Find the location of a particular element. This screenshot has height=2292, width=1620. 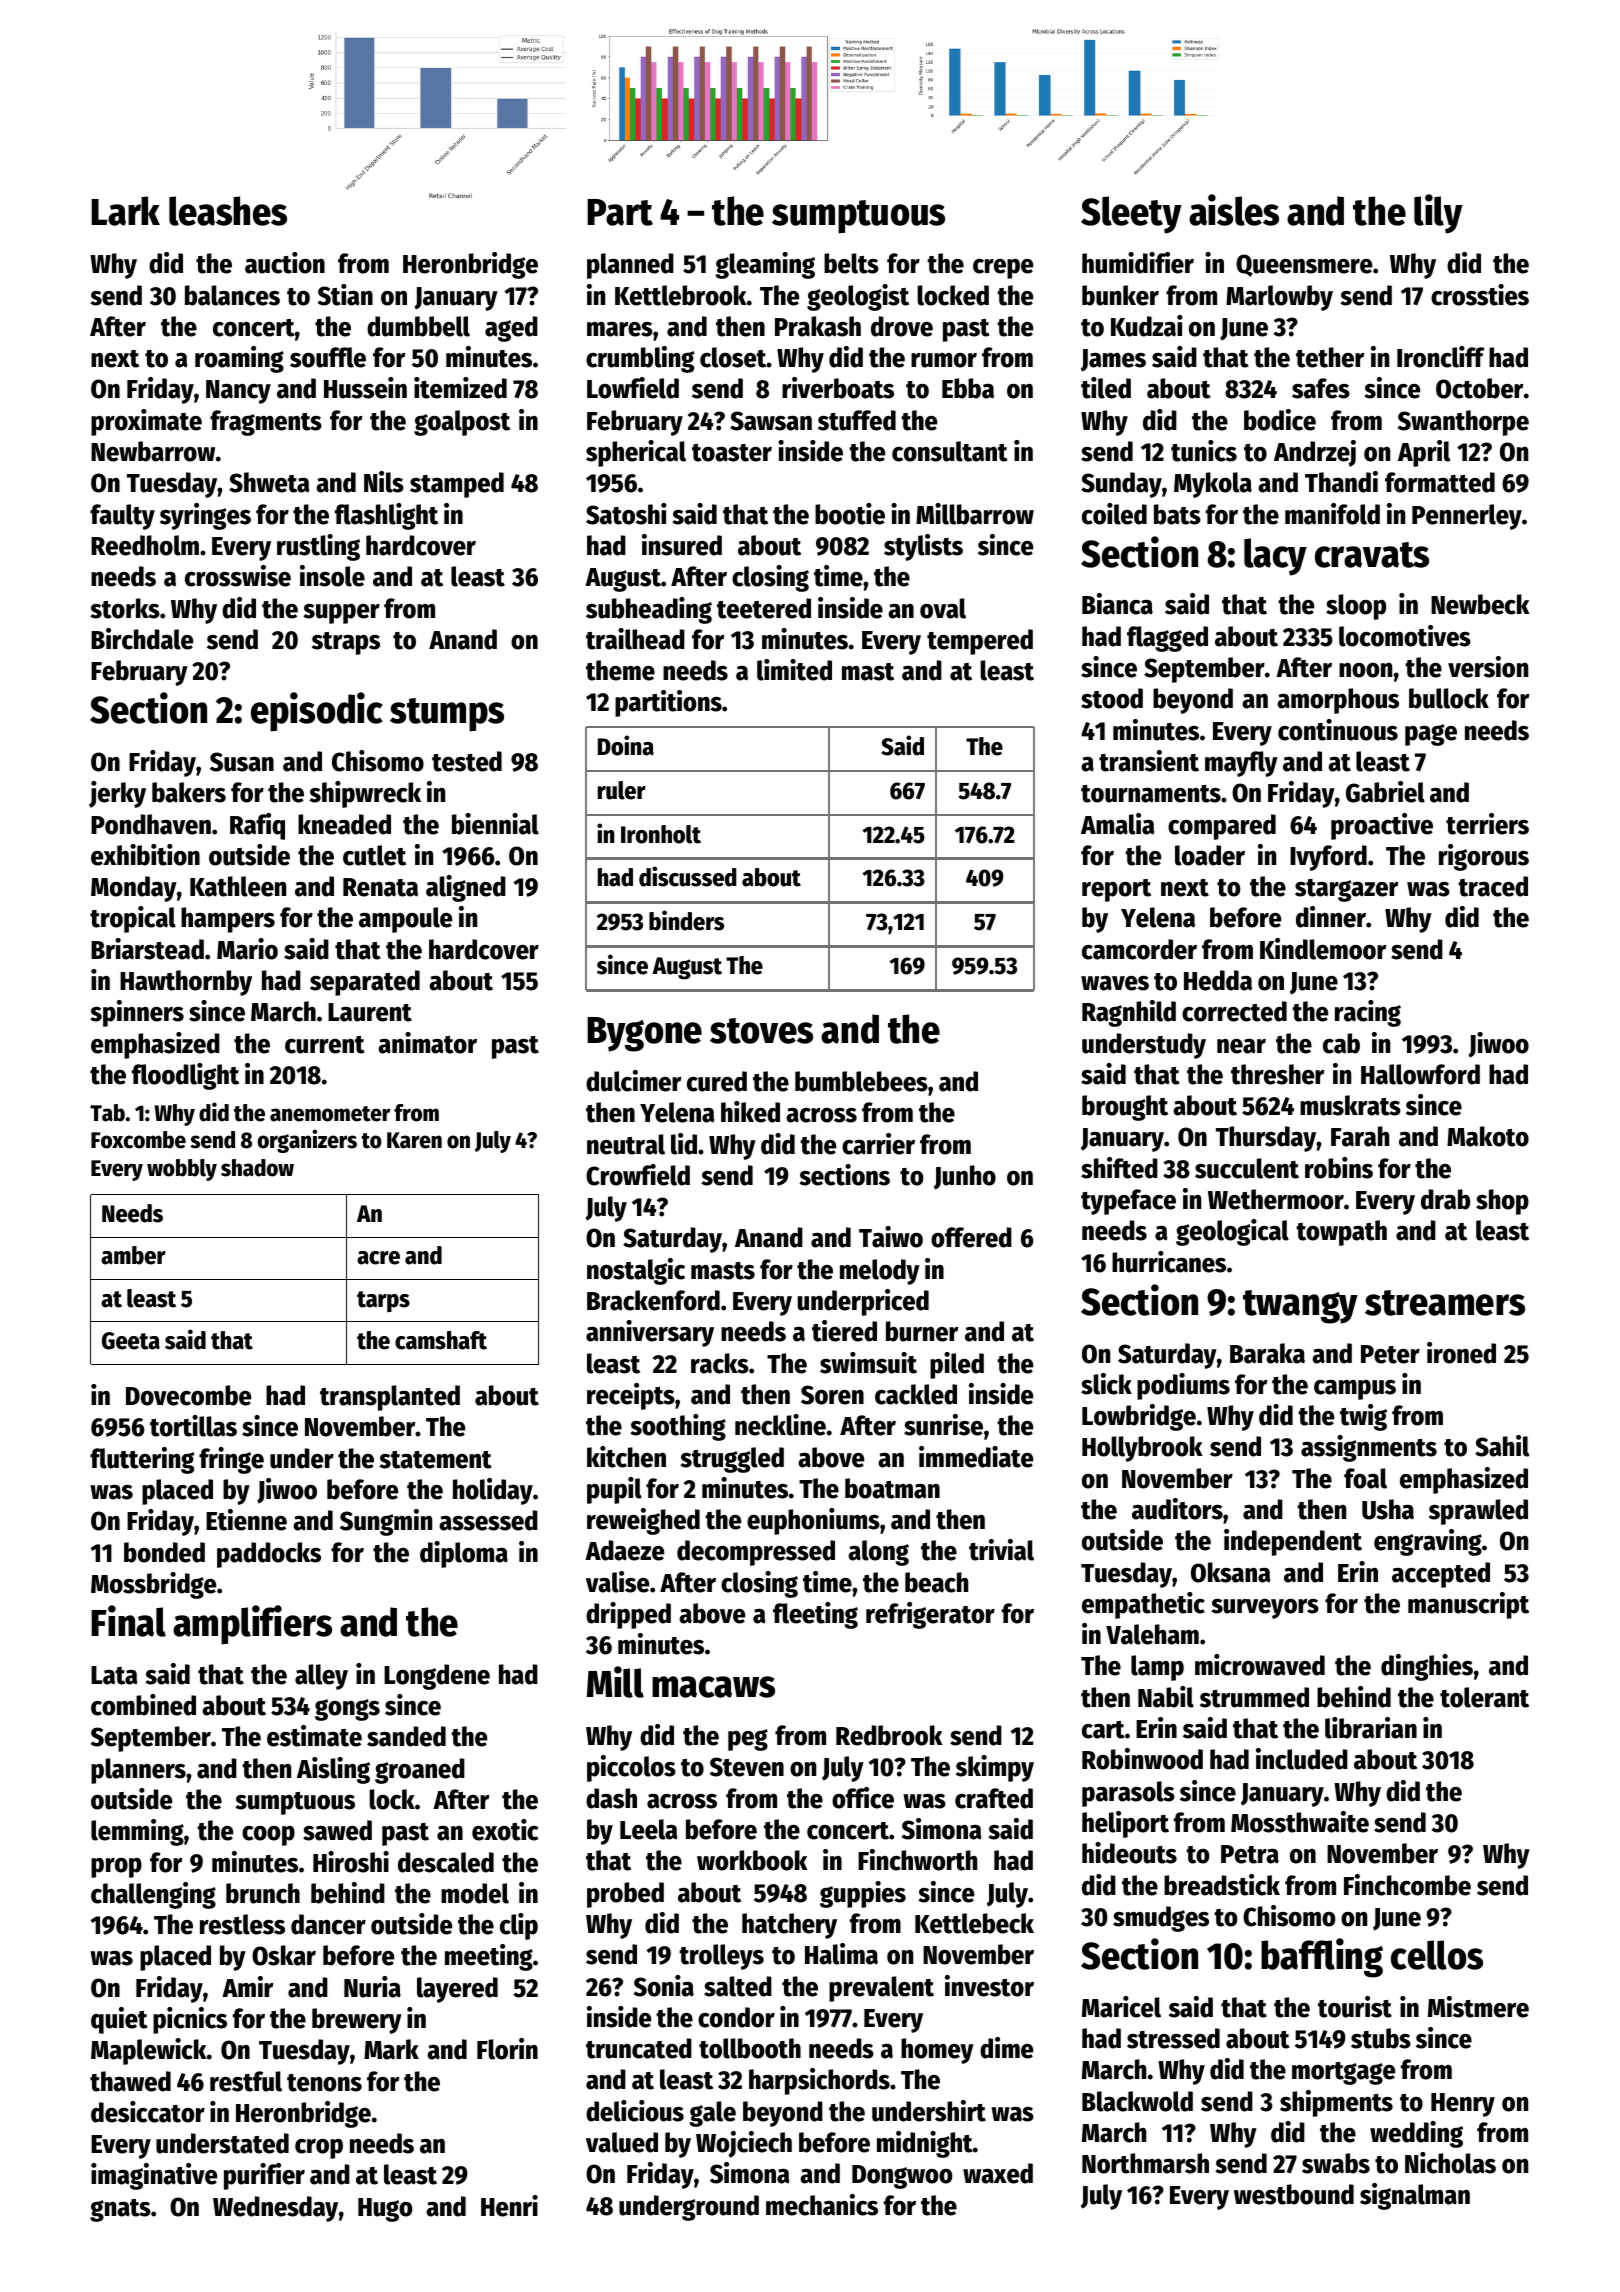

Lark is located at coordinates (125, 211).
